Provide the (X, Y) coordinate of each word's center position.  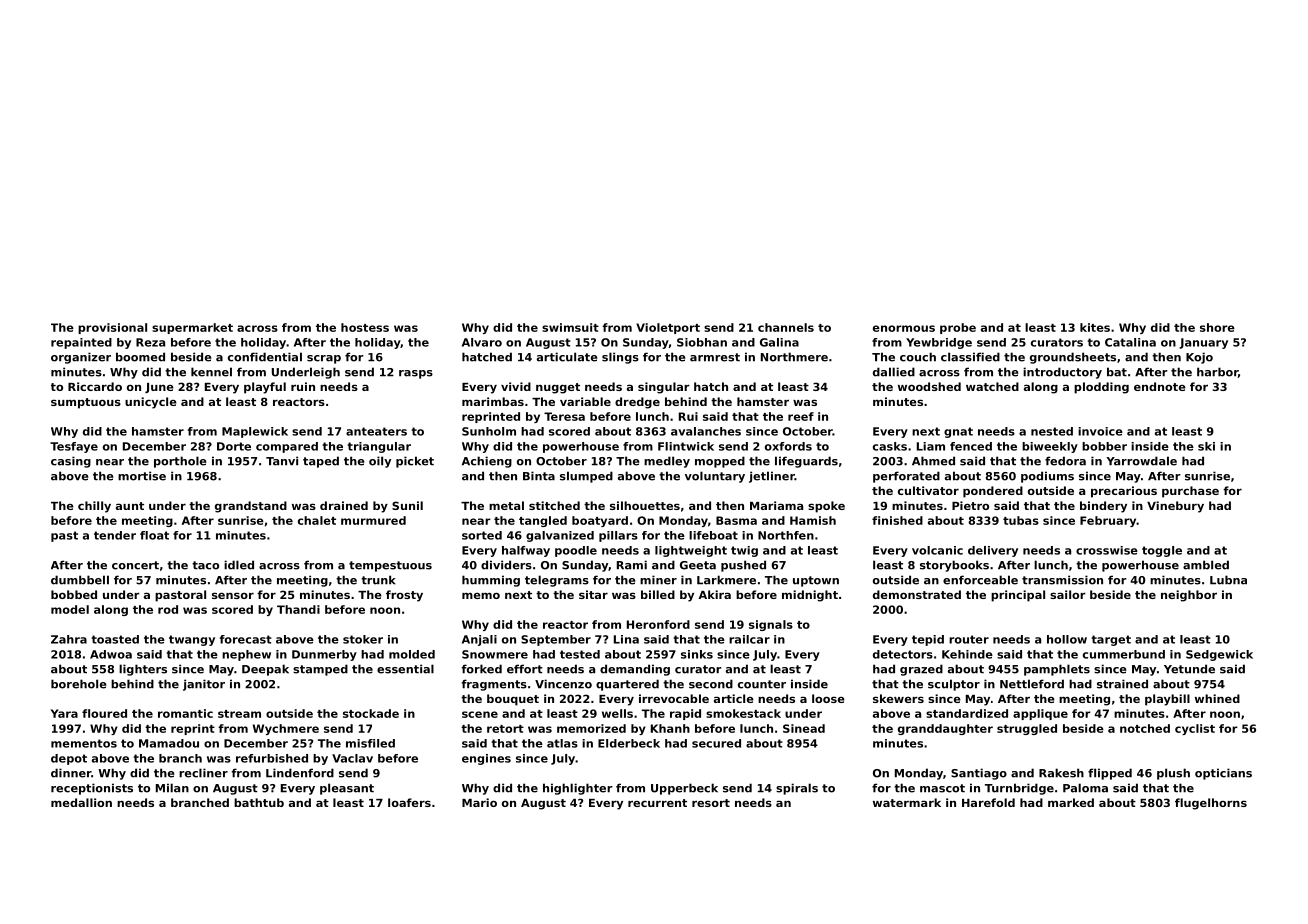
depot (69, 759)
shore (1217, 327)
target (1111, 640)
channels (786, 327)
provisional (112, 328)
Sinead (804, 728)
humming (491, 581)
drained (344, 505)
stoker (363, 639)
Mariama (776, 505)
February (1108, 521)
